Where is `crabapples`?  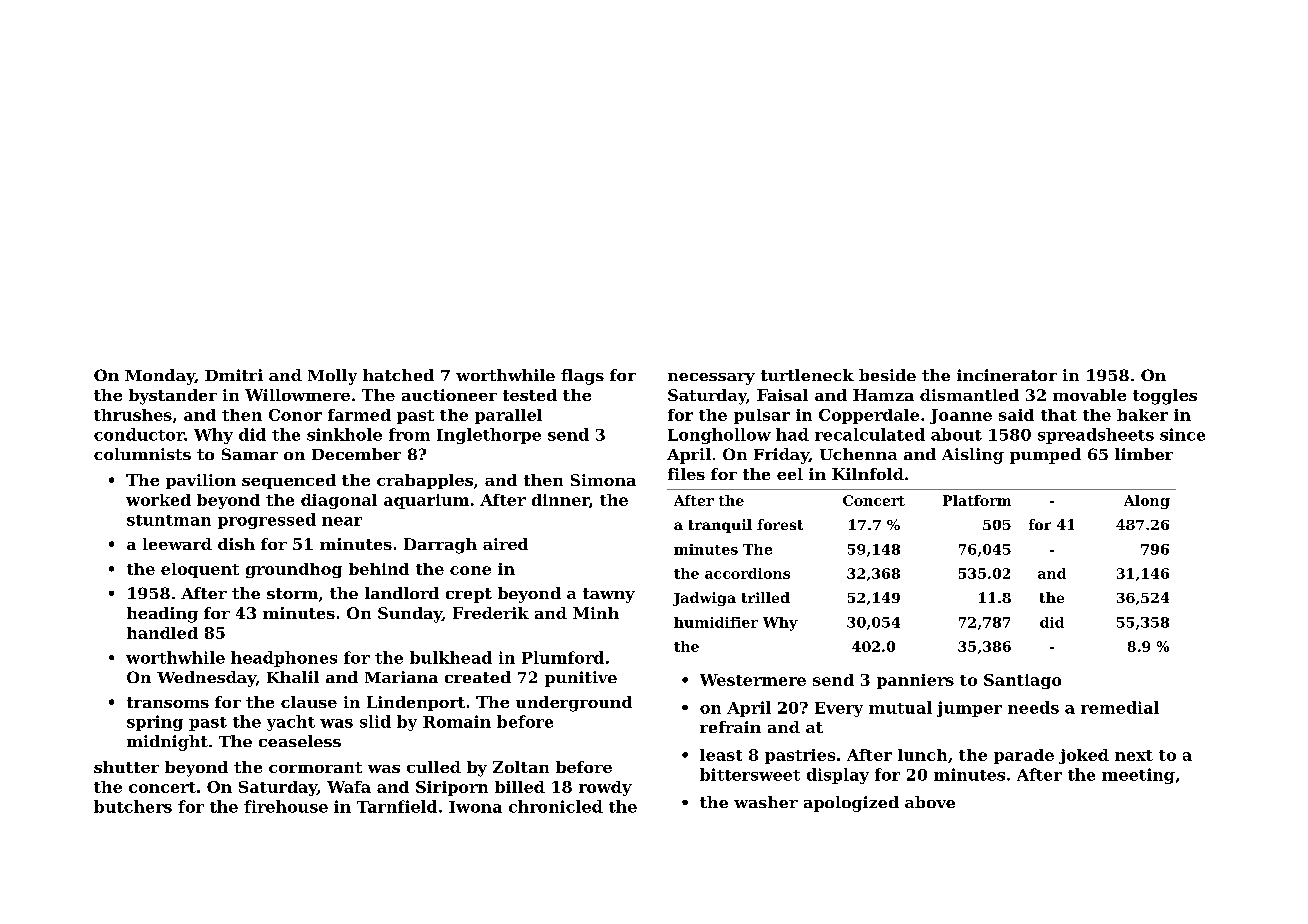
crabapples is located at coordinates (425, 481).
